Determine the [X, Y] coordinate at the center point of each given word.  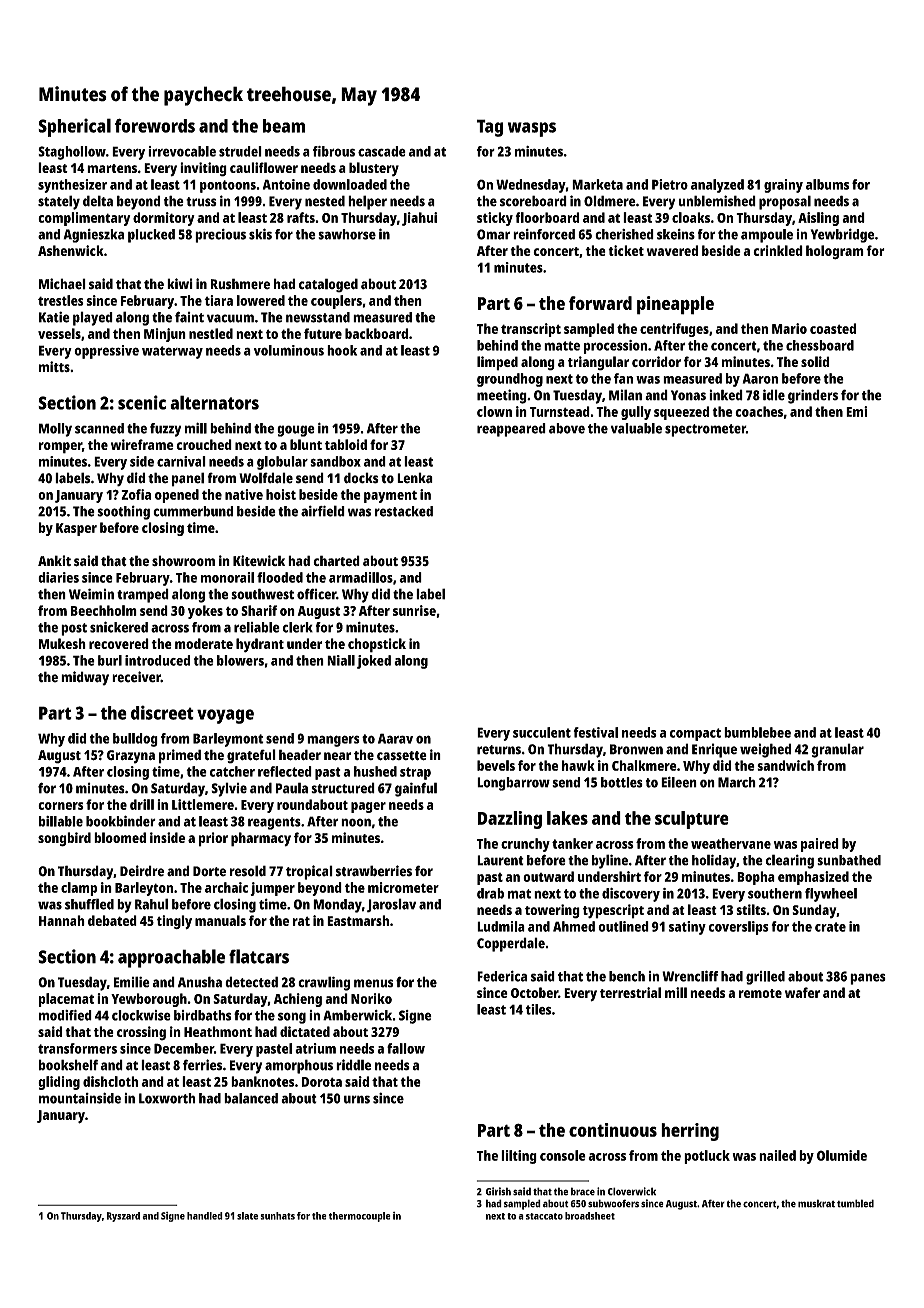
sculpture [692, 820]
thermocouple [360, 1217]
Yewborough [149, 1000]
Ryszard [123, 1217]
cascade [382, 151]
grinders [813, 396]
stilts [751, 909]
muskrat [816, 1203]
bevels [496, 765]
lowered [261, 300]
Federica [502, 976]
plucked [151, 236]
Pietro [670, 184]
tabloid [346, 444]
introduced [157, 660]
